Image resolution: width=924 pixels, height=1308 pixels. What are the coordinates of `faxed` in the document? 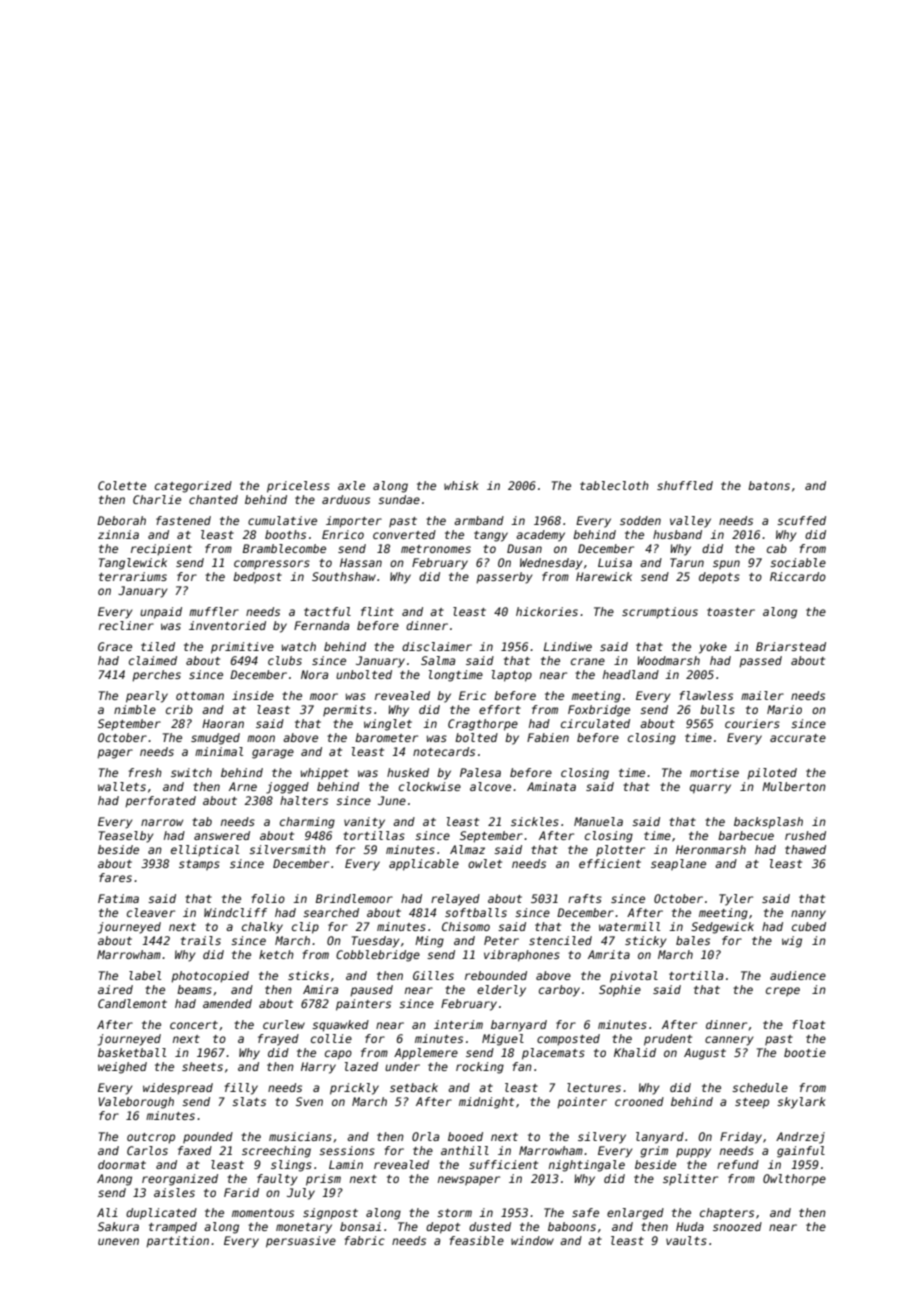 It's located at (195, 1150).
